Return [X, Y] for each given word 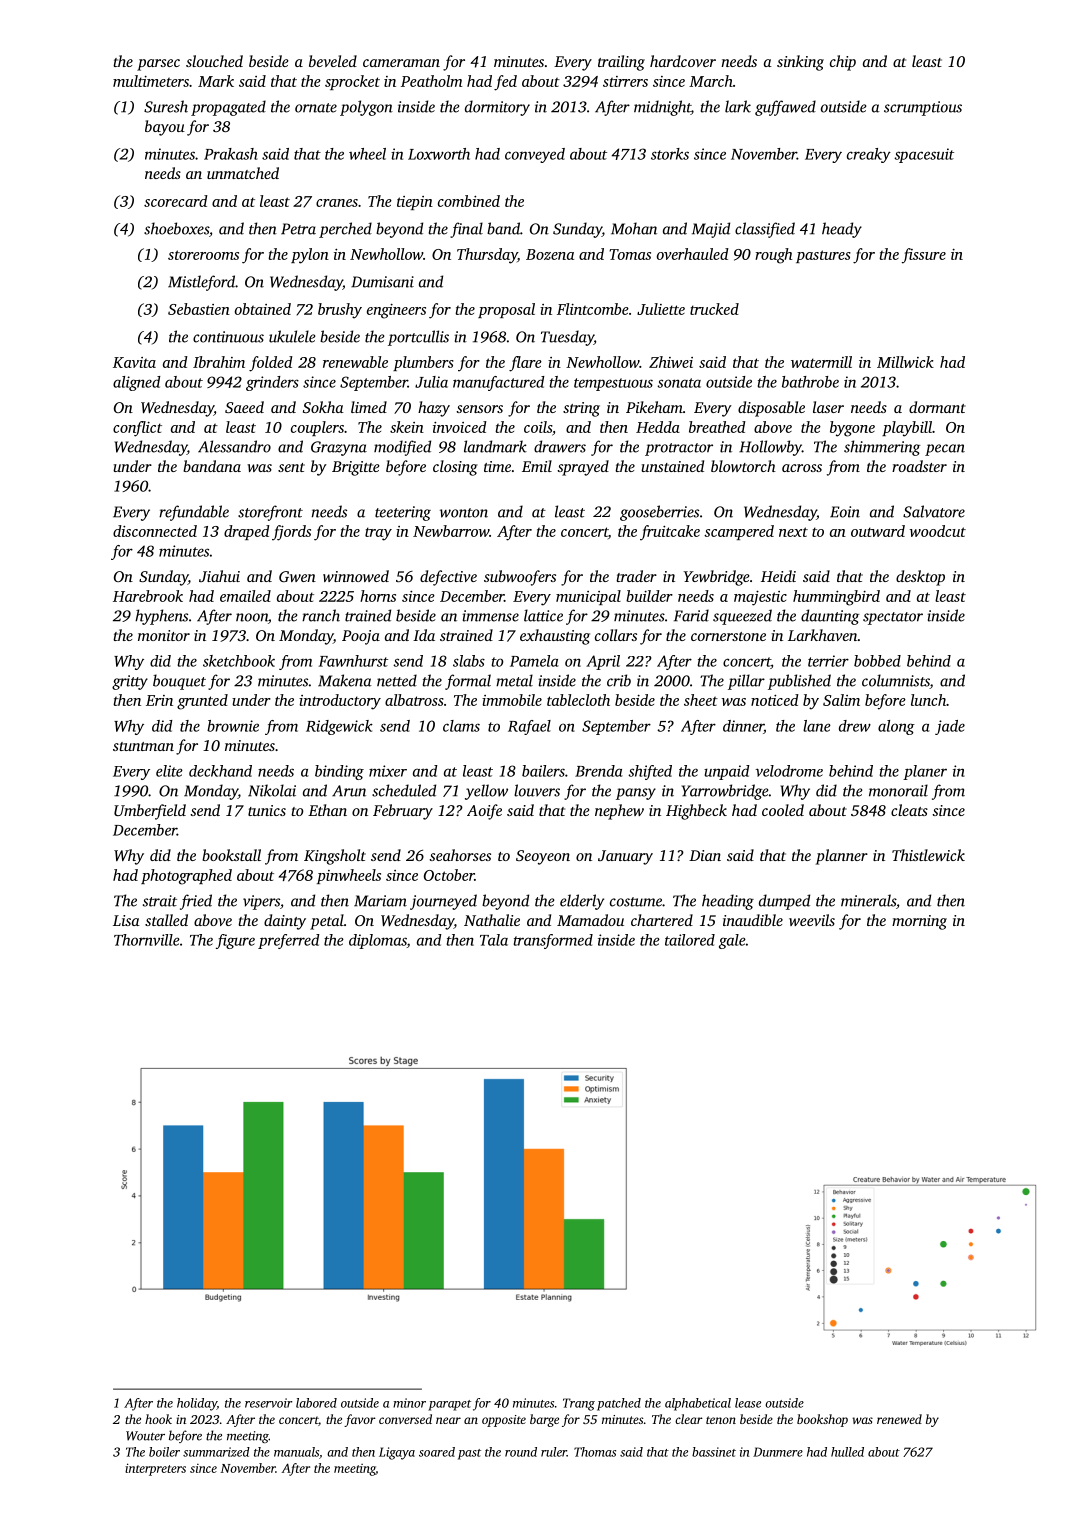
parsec [158, 65]
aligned [137, 383]
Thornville [147, 940]
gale [732, 941]
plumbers [423, 363]
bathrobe [810, 382]
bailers [543, 771]
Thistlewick [928, 855]
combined [469, 201]
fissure [924, 256]
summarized [216, 1452]
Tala [494, 940]
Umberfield [150, 812]
